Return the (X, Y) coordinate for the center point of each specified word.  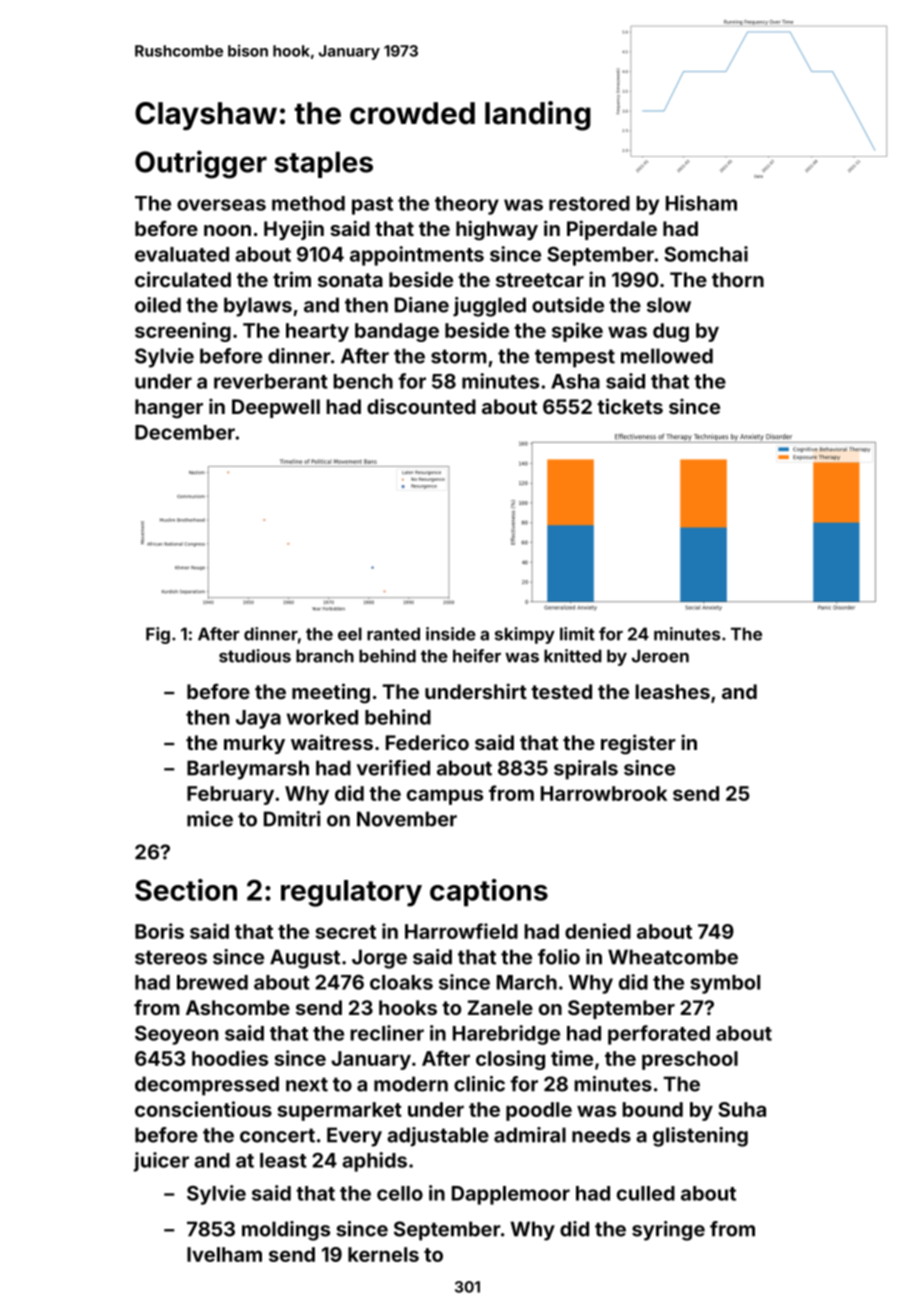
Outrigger (201, 164)
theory (467, 205)
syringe (668, 1231)
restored (589, 203)
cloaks (401, 982)
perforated (659, 1035)
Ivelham (224, 1254)
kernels (383, 1254)
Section (186, 890)
